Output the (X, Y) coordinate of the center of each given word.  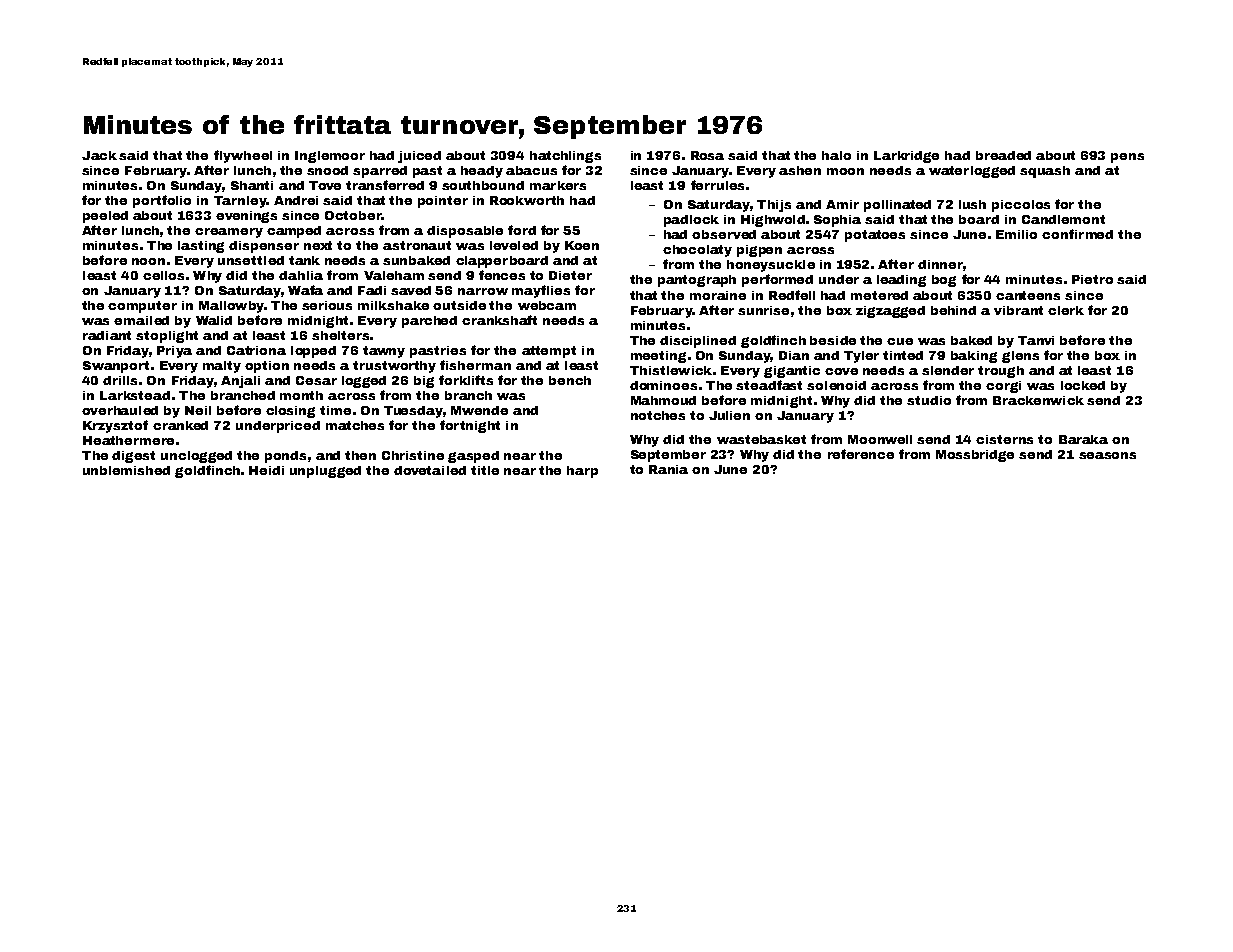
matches (355, 425)
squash (1045, 172)
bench (570, 380)
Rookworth (527, 200)
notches (658, 415)
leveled (514, 245)
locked (1083, 385)
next (318, 245)
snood (327, 170)
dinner (940, 264)
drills (120, 380)
